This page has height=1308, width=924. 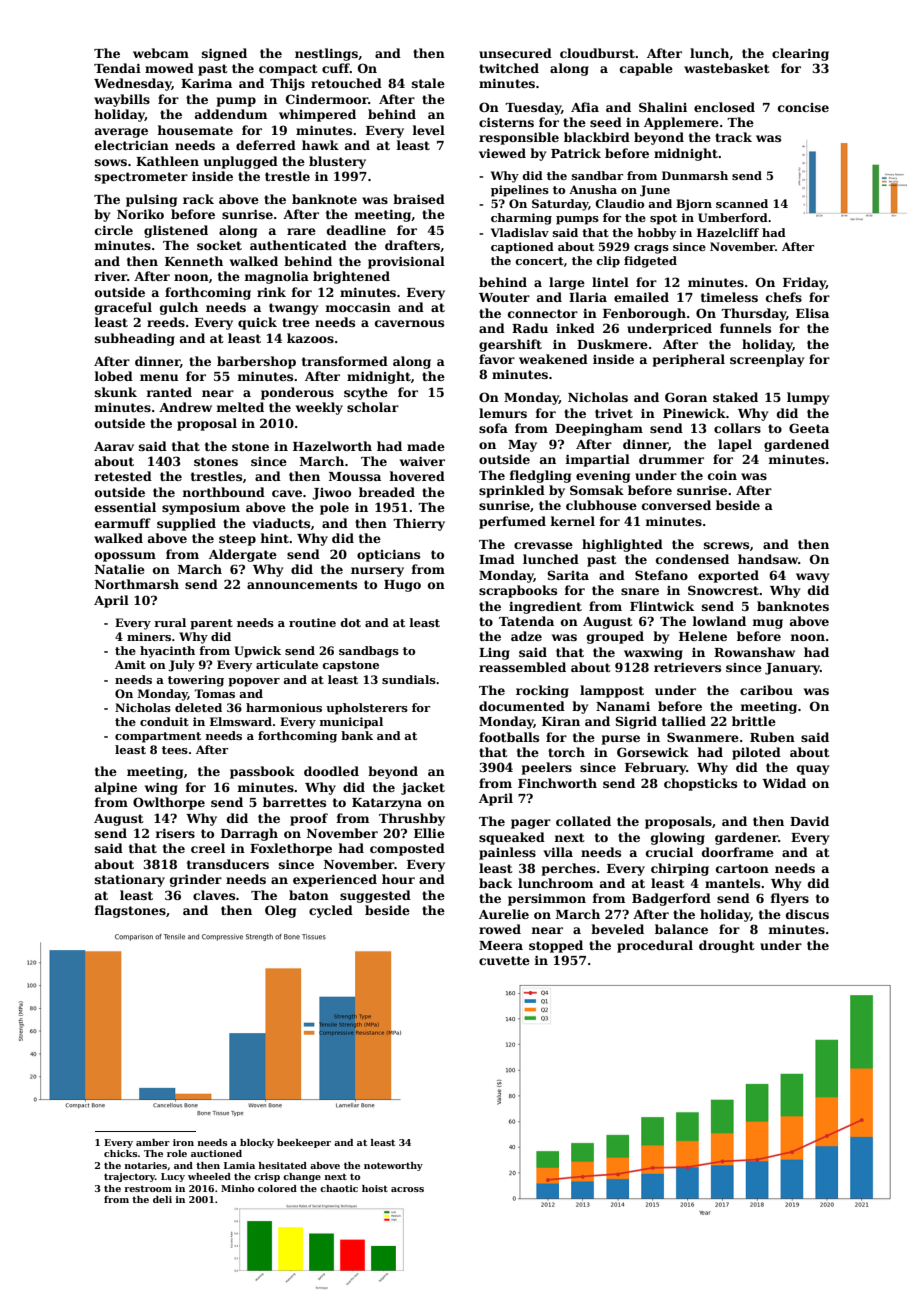 What do you see at coordinates (393, 1166) in the page?
I see `noteworthy` at bounding box center [393, 1166].
